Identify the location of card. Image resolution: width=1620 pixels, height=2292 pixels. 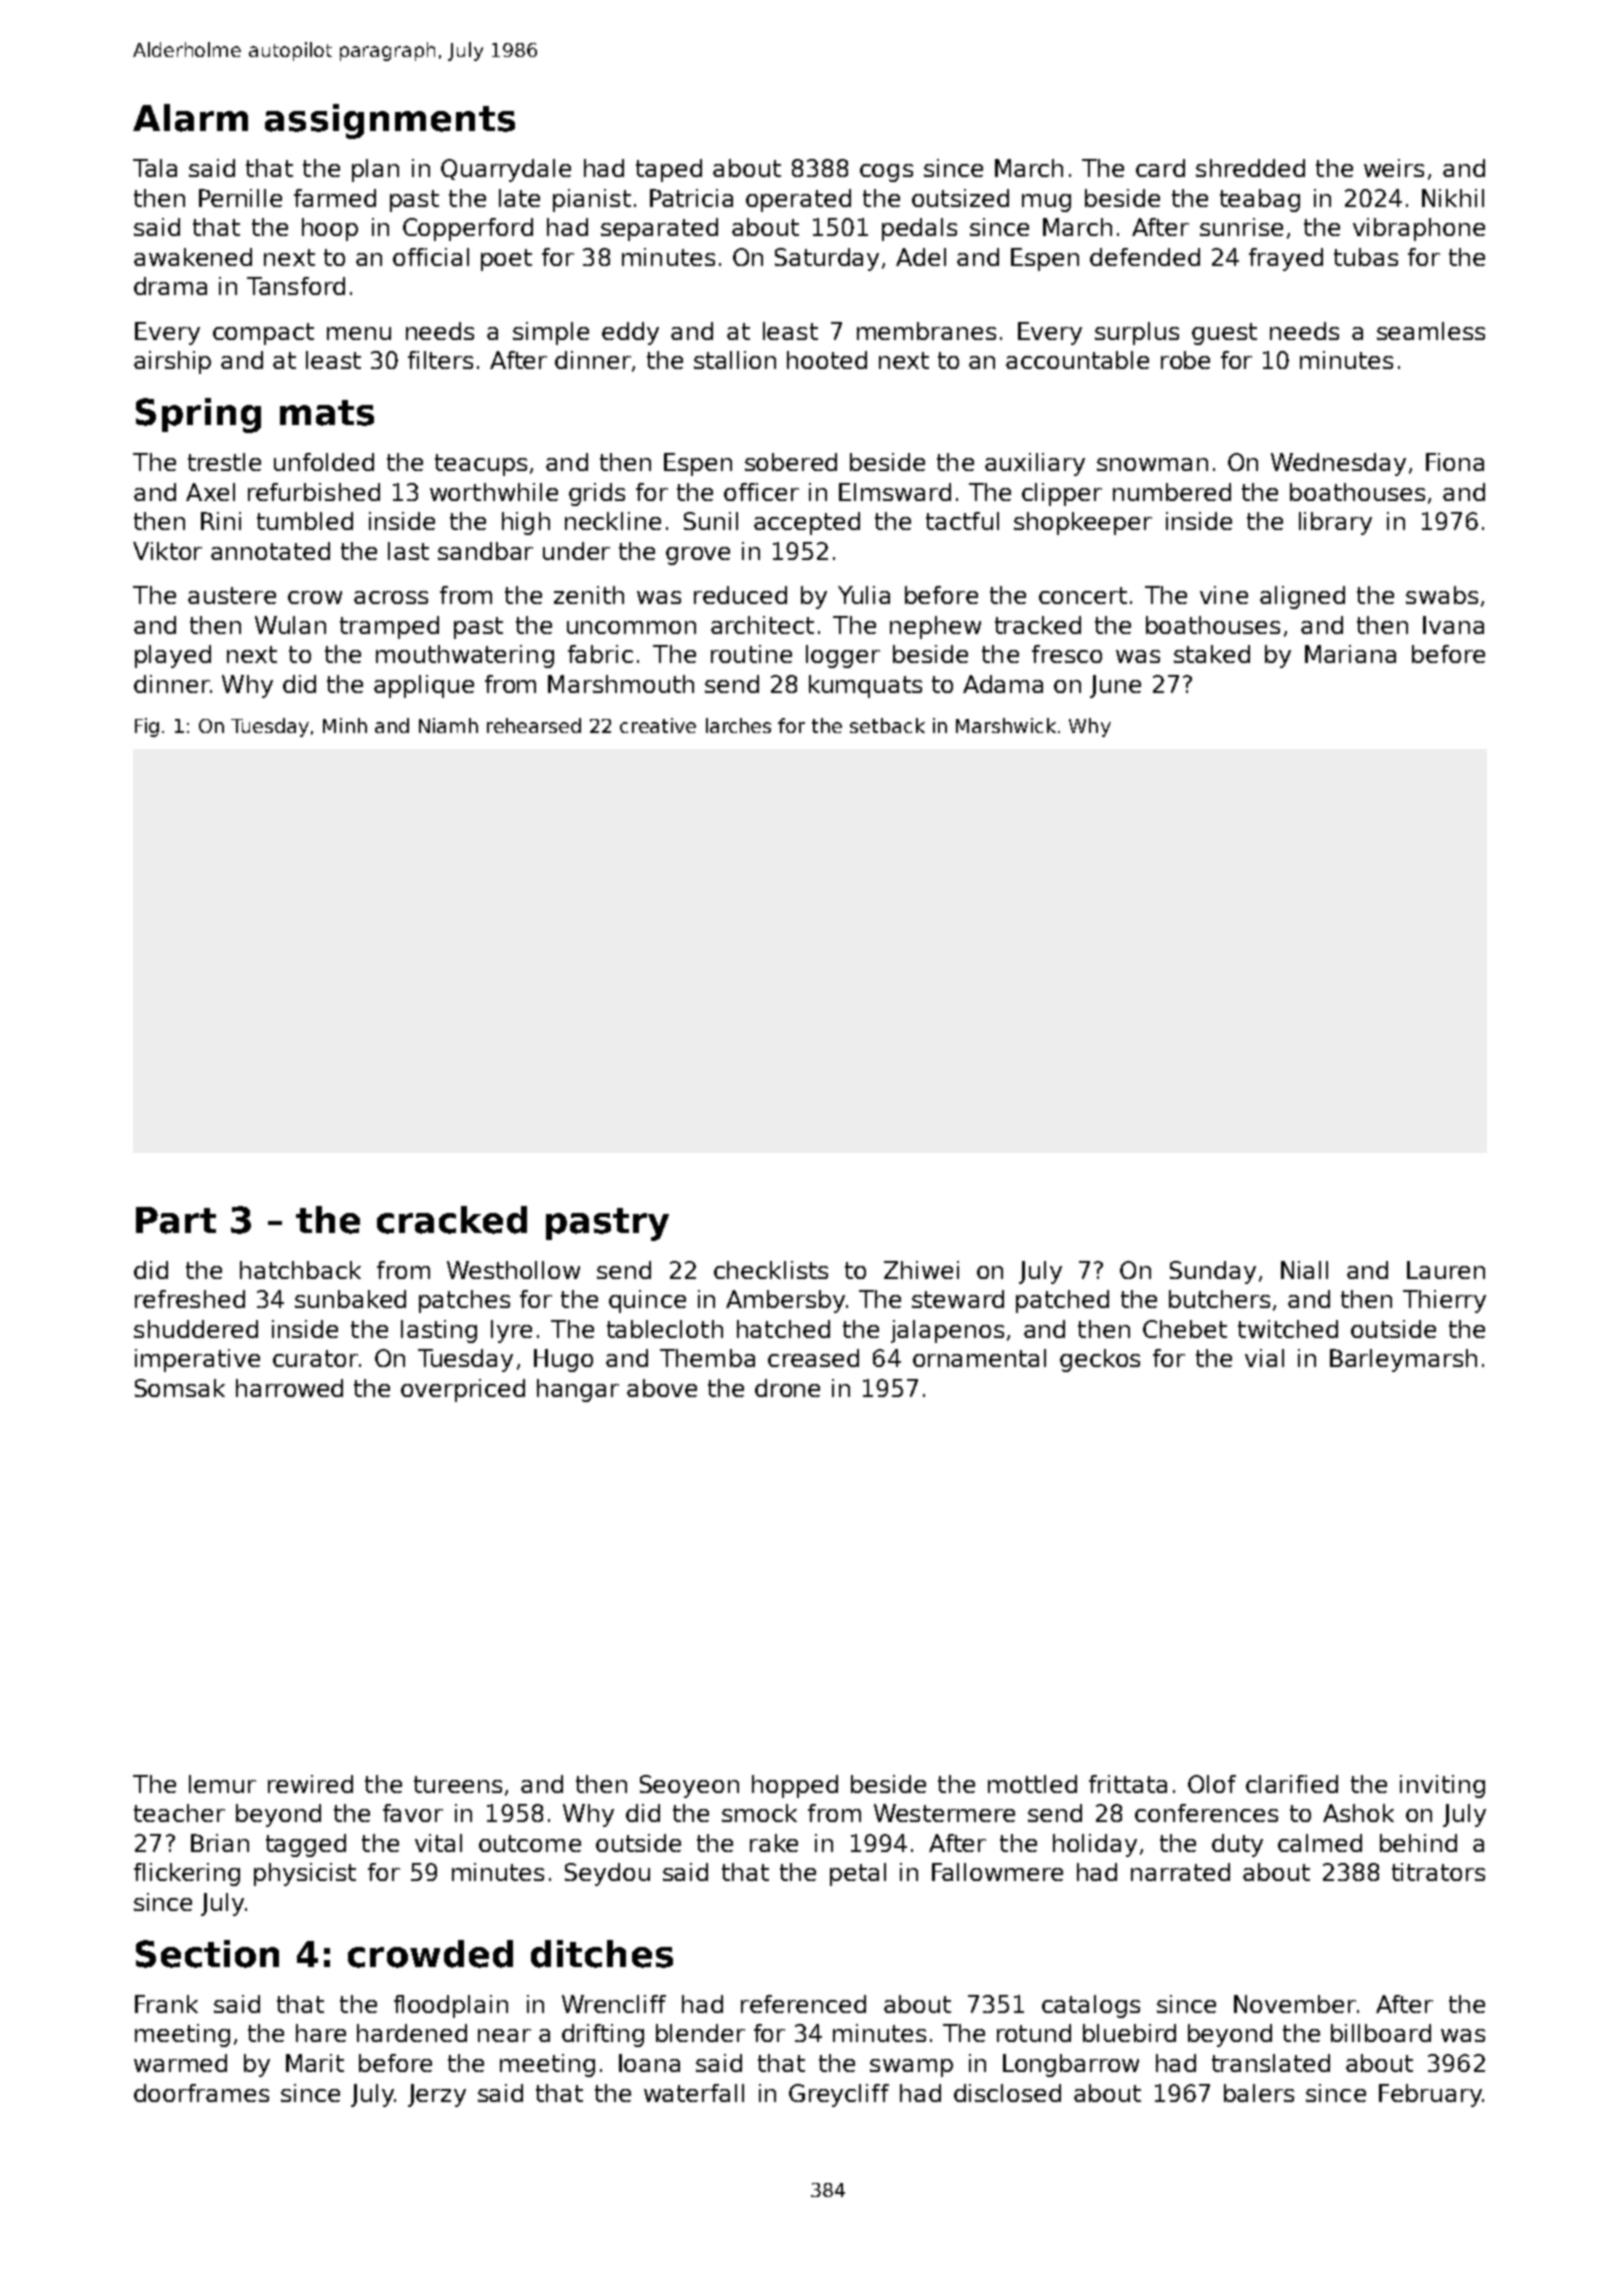
(1160, 168).
